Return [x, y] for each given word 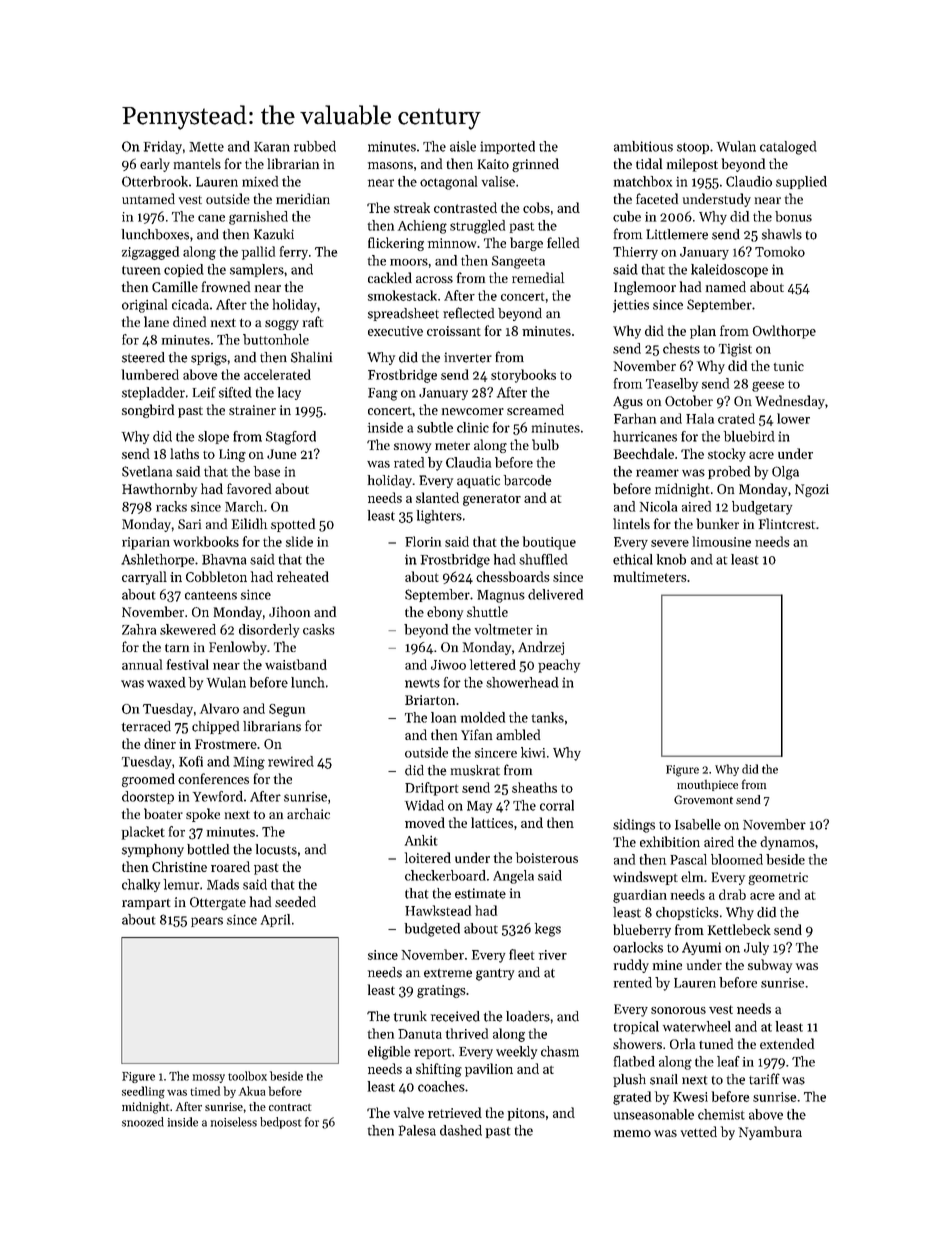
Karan [272, 147]
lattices [492, 822]
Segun [287, 710]
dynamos [787, 843]
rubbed [315, 146]
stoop [693, 148]
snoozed [143, 1122]
